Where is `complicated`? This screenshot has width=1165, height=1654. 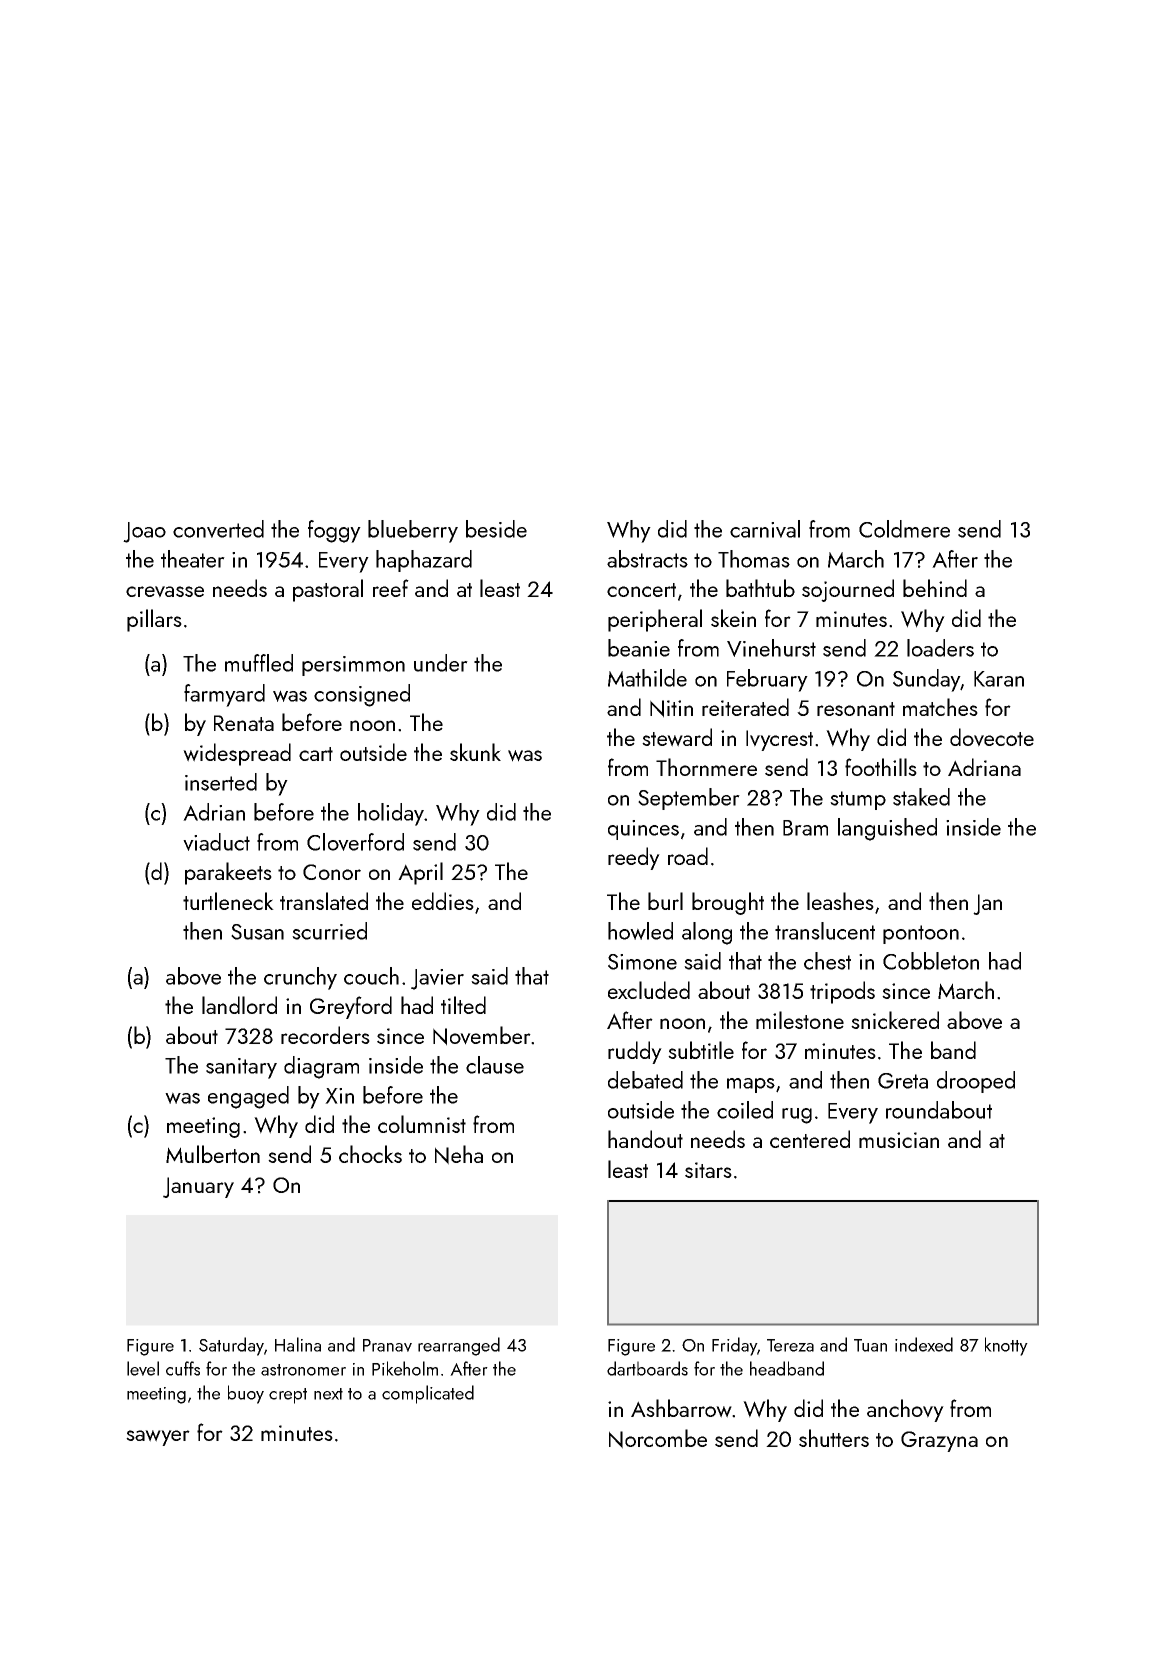
complicated is located at coordinates (428, 1394).
